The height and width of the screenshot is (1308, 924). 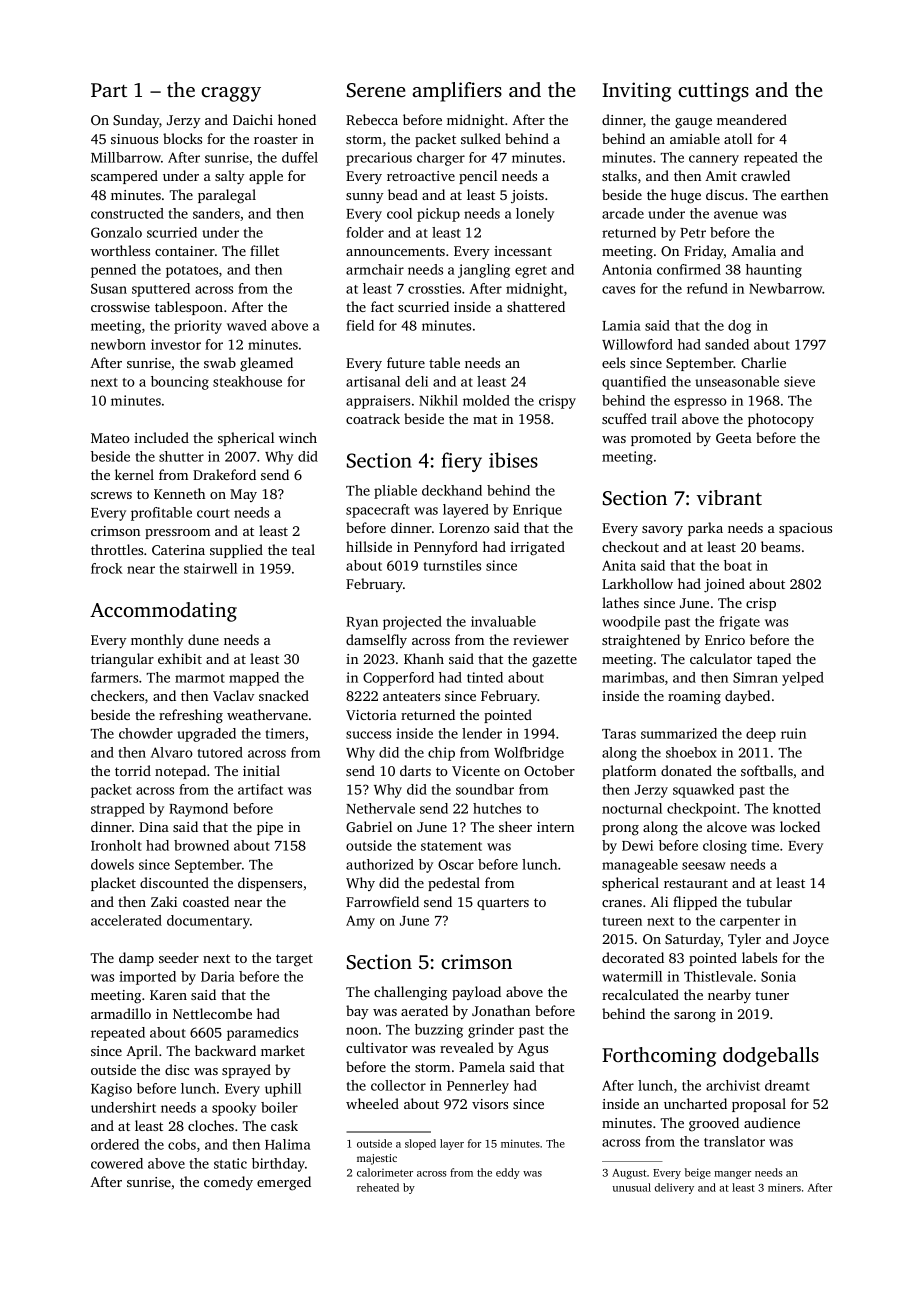 What do you see at coordinates (774, 660) in the screenshot?
I see `taped` at bounding box center [774, 660].
